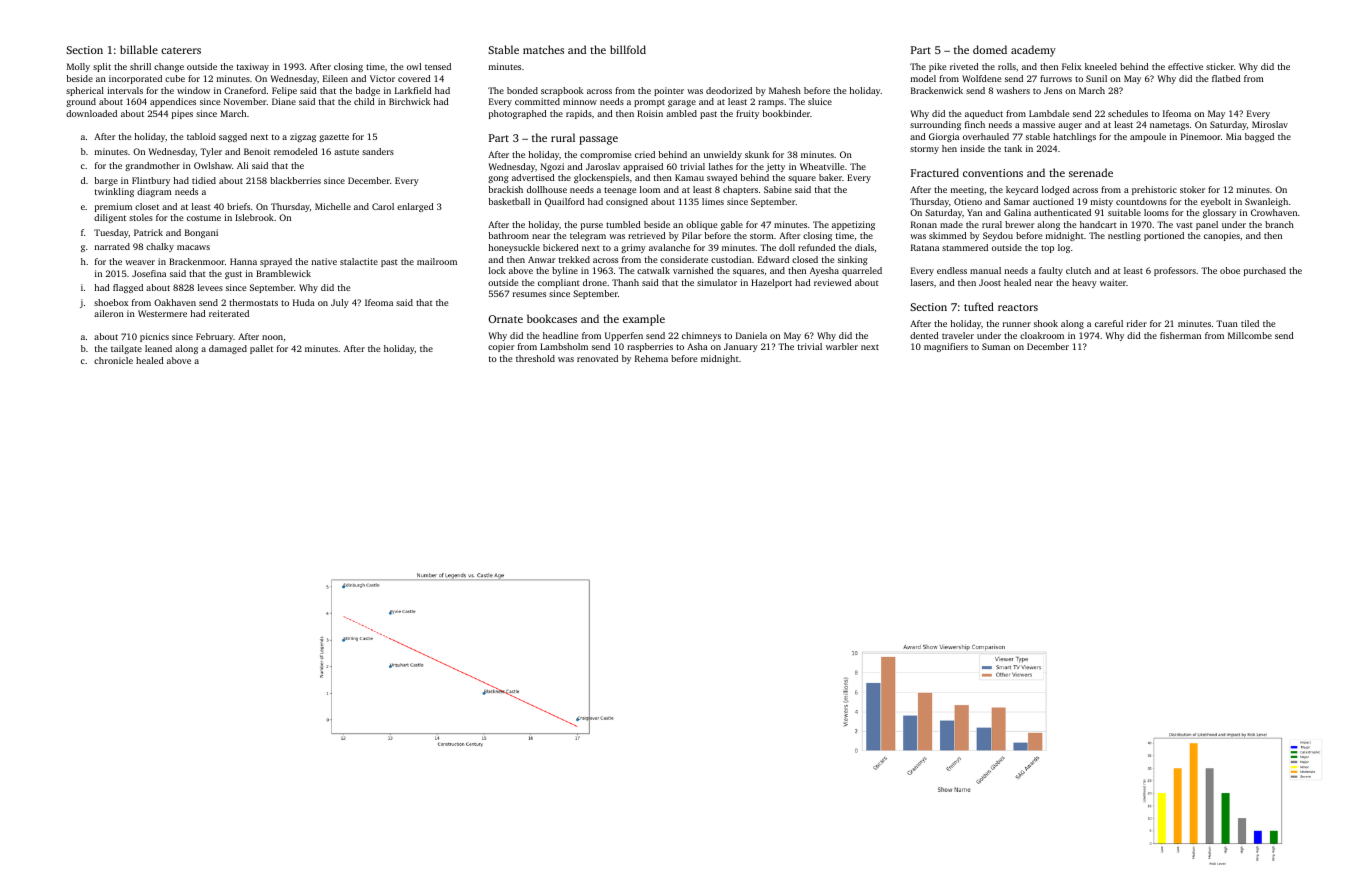 The image size is (1372, 887). Describe the element at coordinates (1270, 124) in the screenshot. I see `Miroslav` at that location.
